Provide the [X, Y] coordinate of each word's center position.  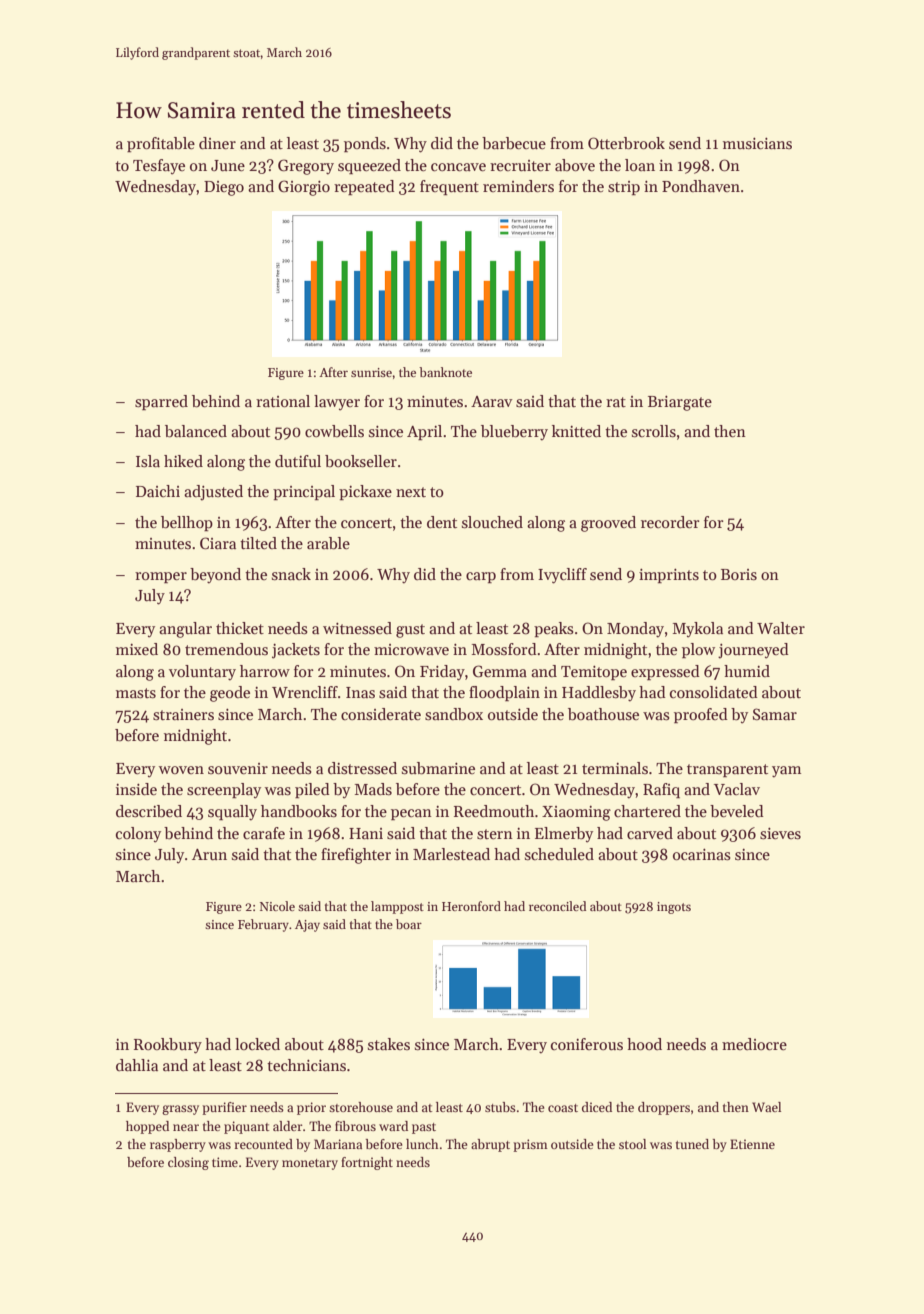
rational [283, 401]
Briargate [680, 403]
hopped [147, 1127]
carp [481, 577]
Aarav [492, 401]
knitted [576, 431]
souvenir [238, 768]
